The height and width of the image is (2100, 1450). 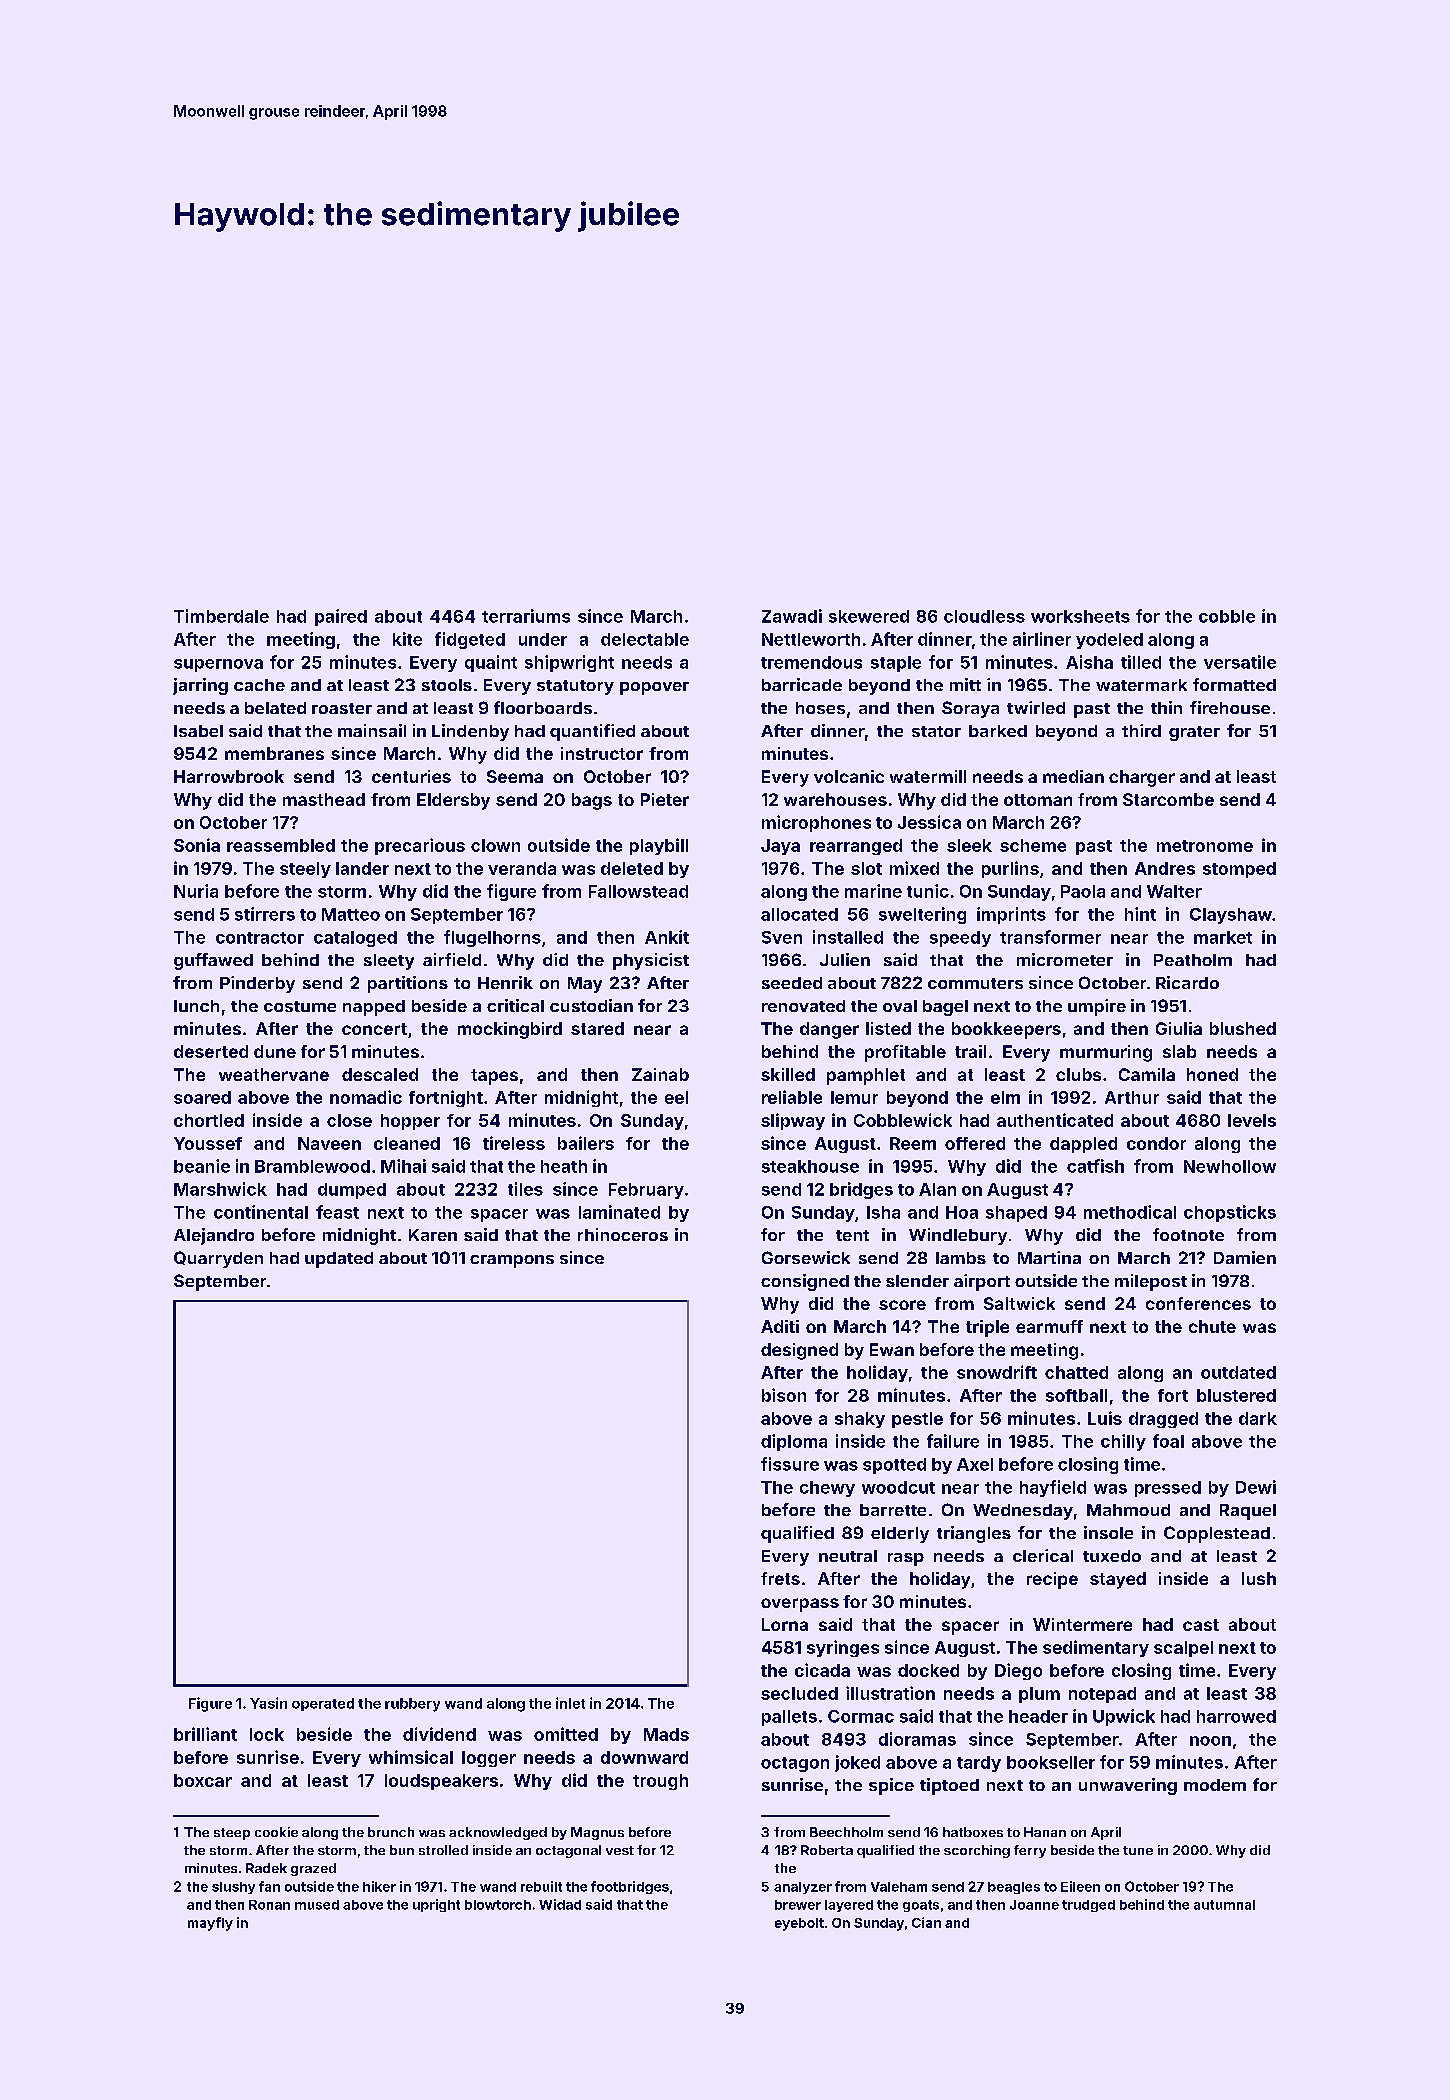 What do you see at coordinates (1201, 1625) in the image?
I see `cast` at bounding box center [1201, 1625].
